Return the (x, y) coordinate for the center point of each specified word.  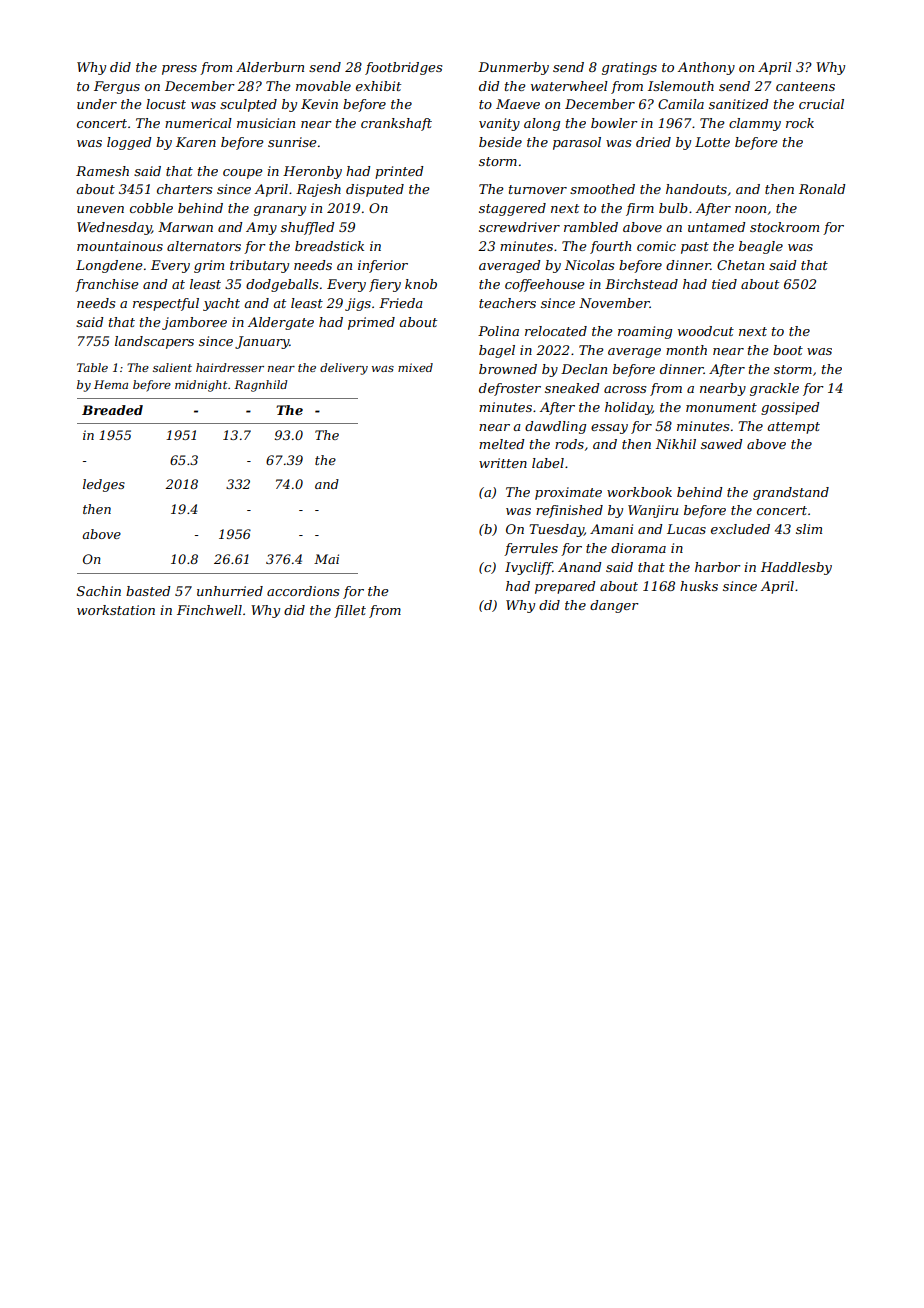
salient (172, 367)
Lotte (712, 142)
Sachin (99, 591)
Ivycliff (529, 568)
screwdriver (519, 227)
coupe (243, 174)
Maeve (518, 104)
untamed (716, 227)
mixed (415, 367)
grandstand (791, 493)
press (179, 70)
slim (809, 529)
